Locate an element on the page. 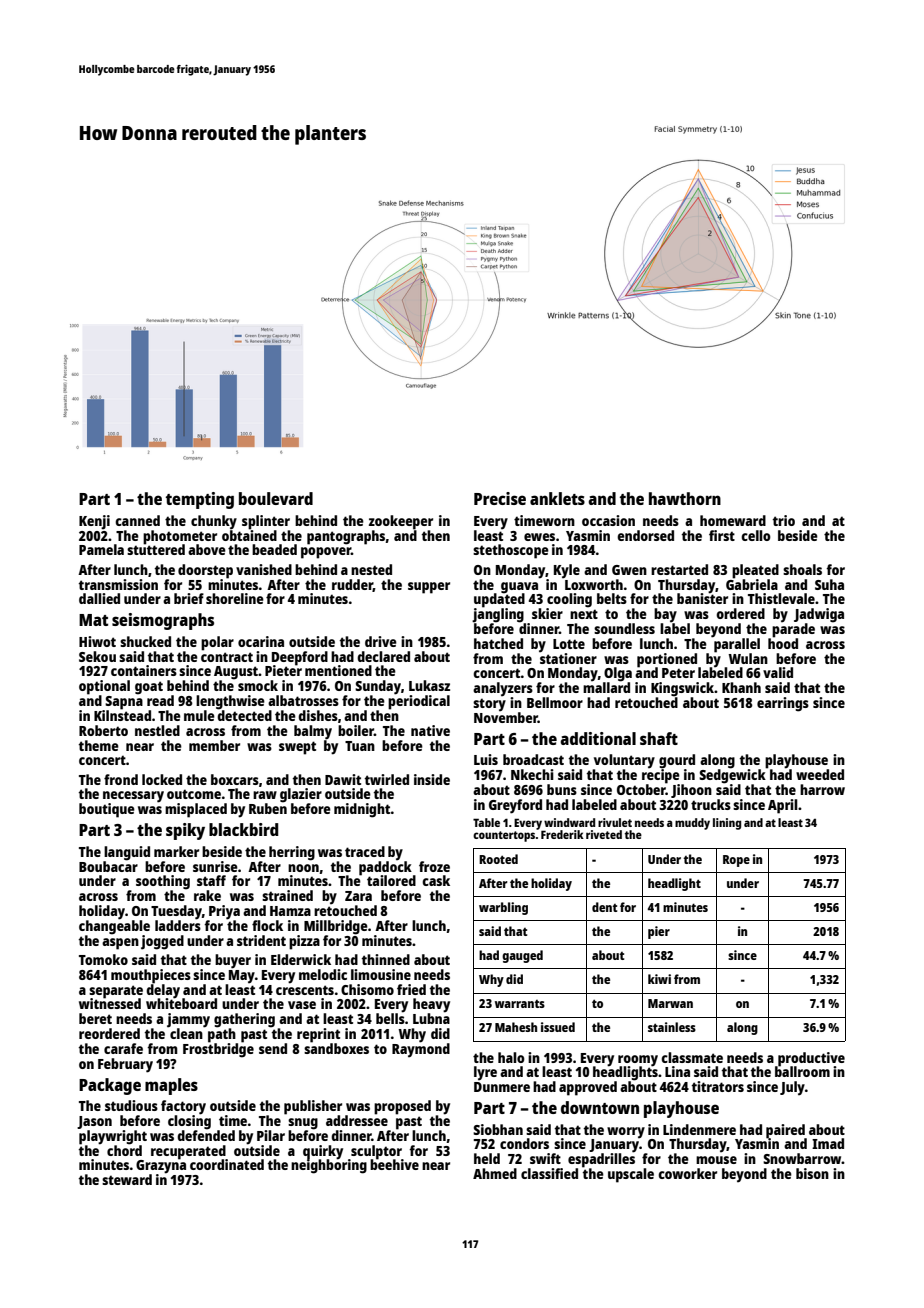 Image resolution: width=924 pixels, height=1308 pixels. Dunmere is located at coordinates (502, 1087).
